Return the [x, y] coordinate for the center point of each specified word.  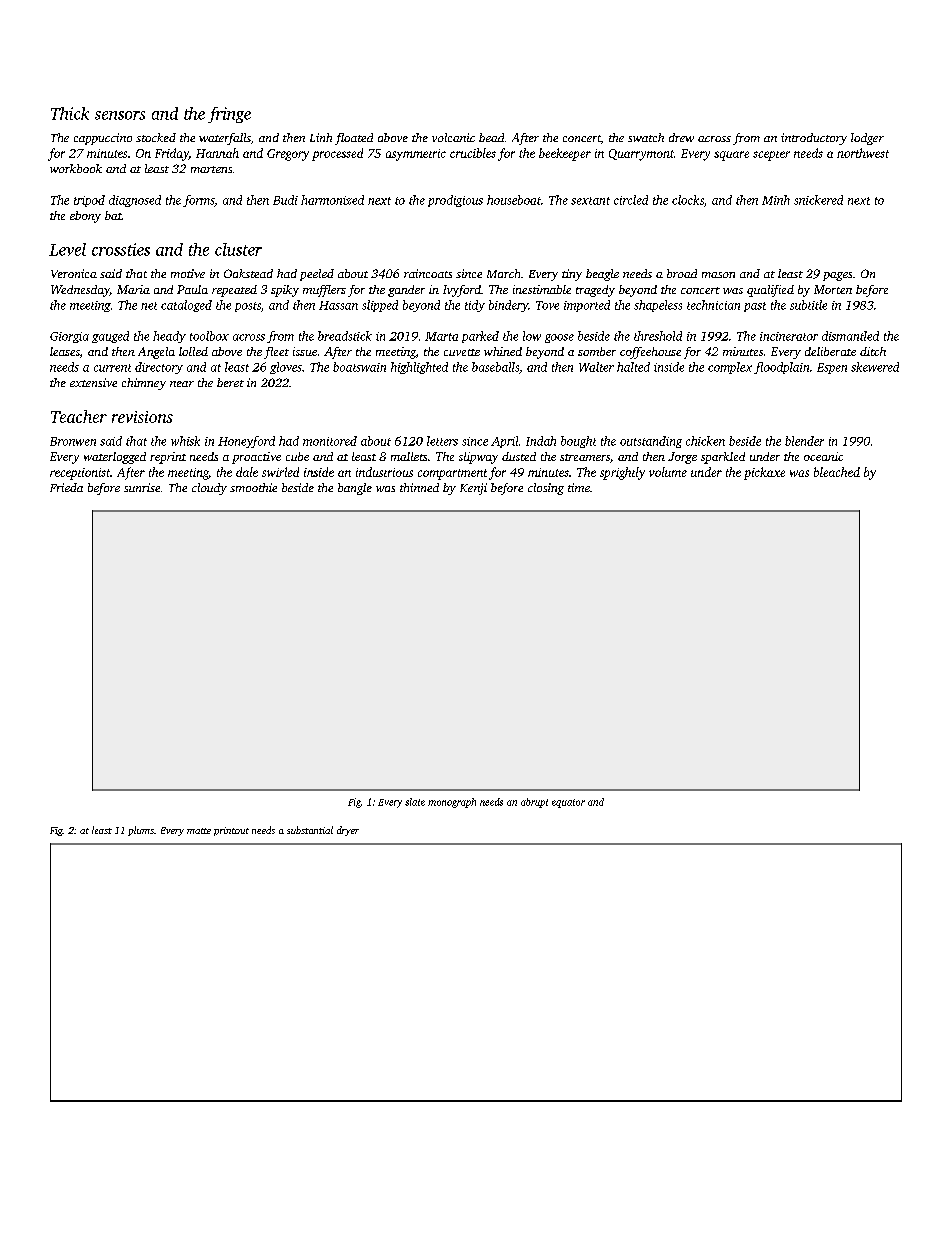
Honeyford [246, 442]
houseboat [514, 200]
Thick [70, 113]
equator [568, 803]
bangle [355, 489]
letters [442, 441]
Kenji [473, 489]
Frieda [66, 487]
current [112, 368]
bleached [837, 472]
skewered [875, 367]
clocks [688, 200]
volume [668, 472]
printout [231, 831]
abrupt [534, 803]
